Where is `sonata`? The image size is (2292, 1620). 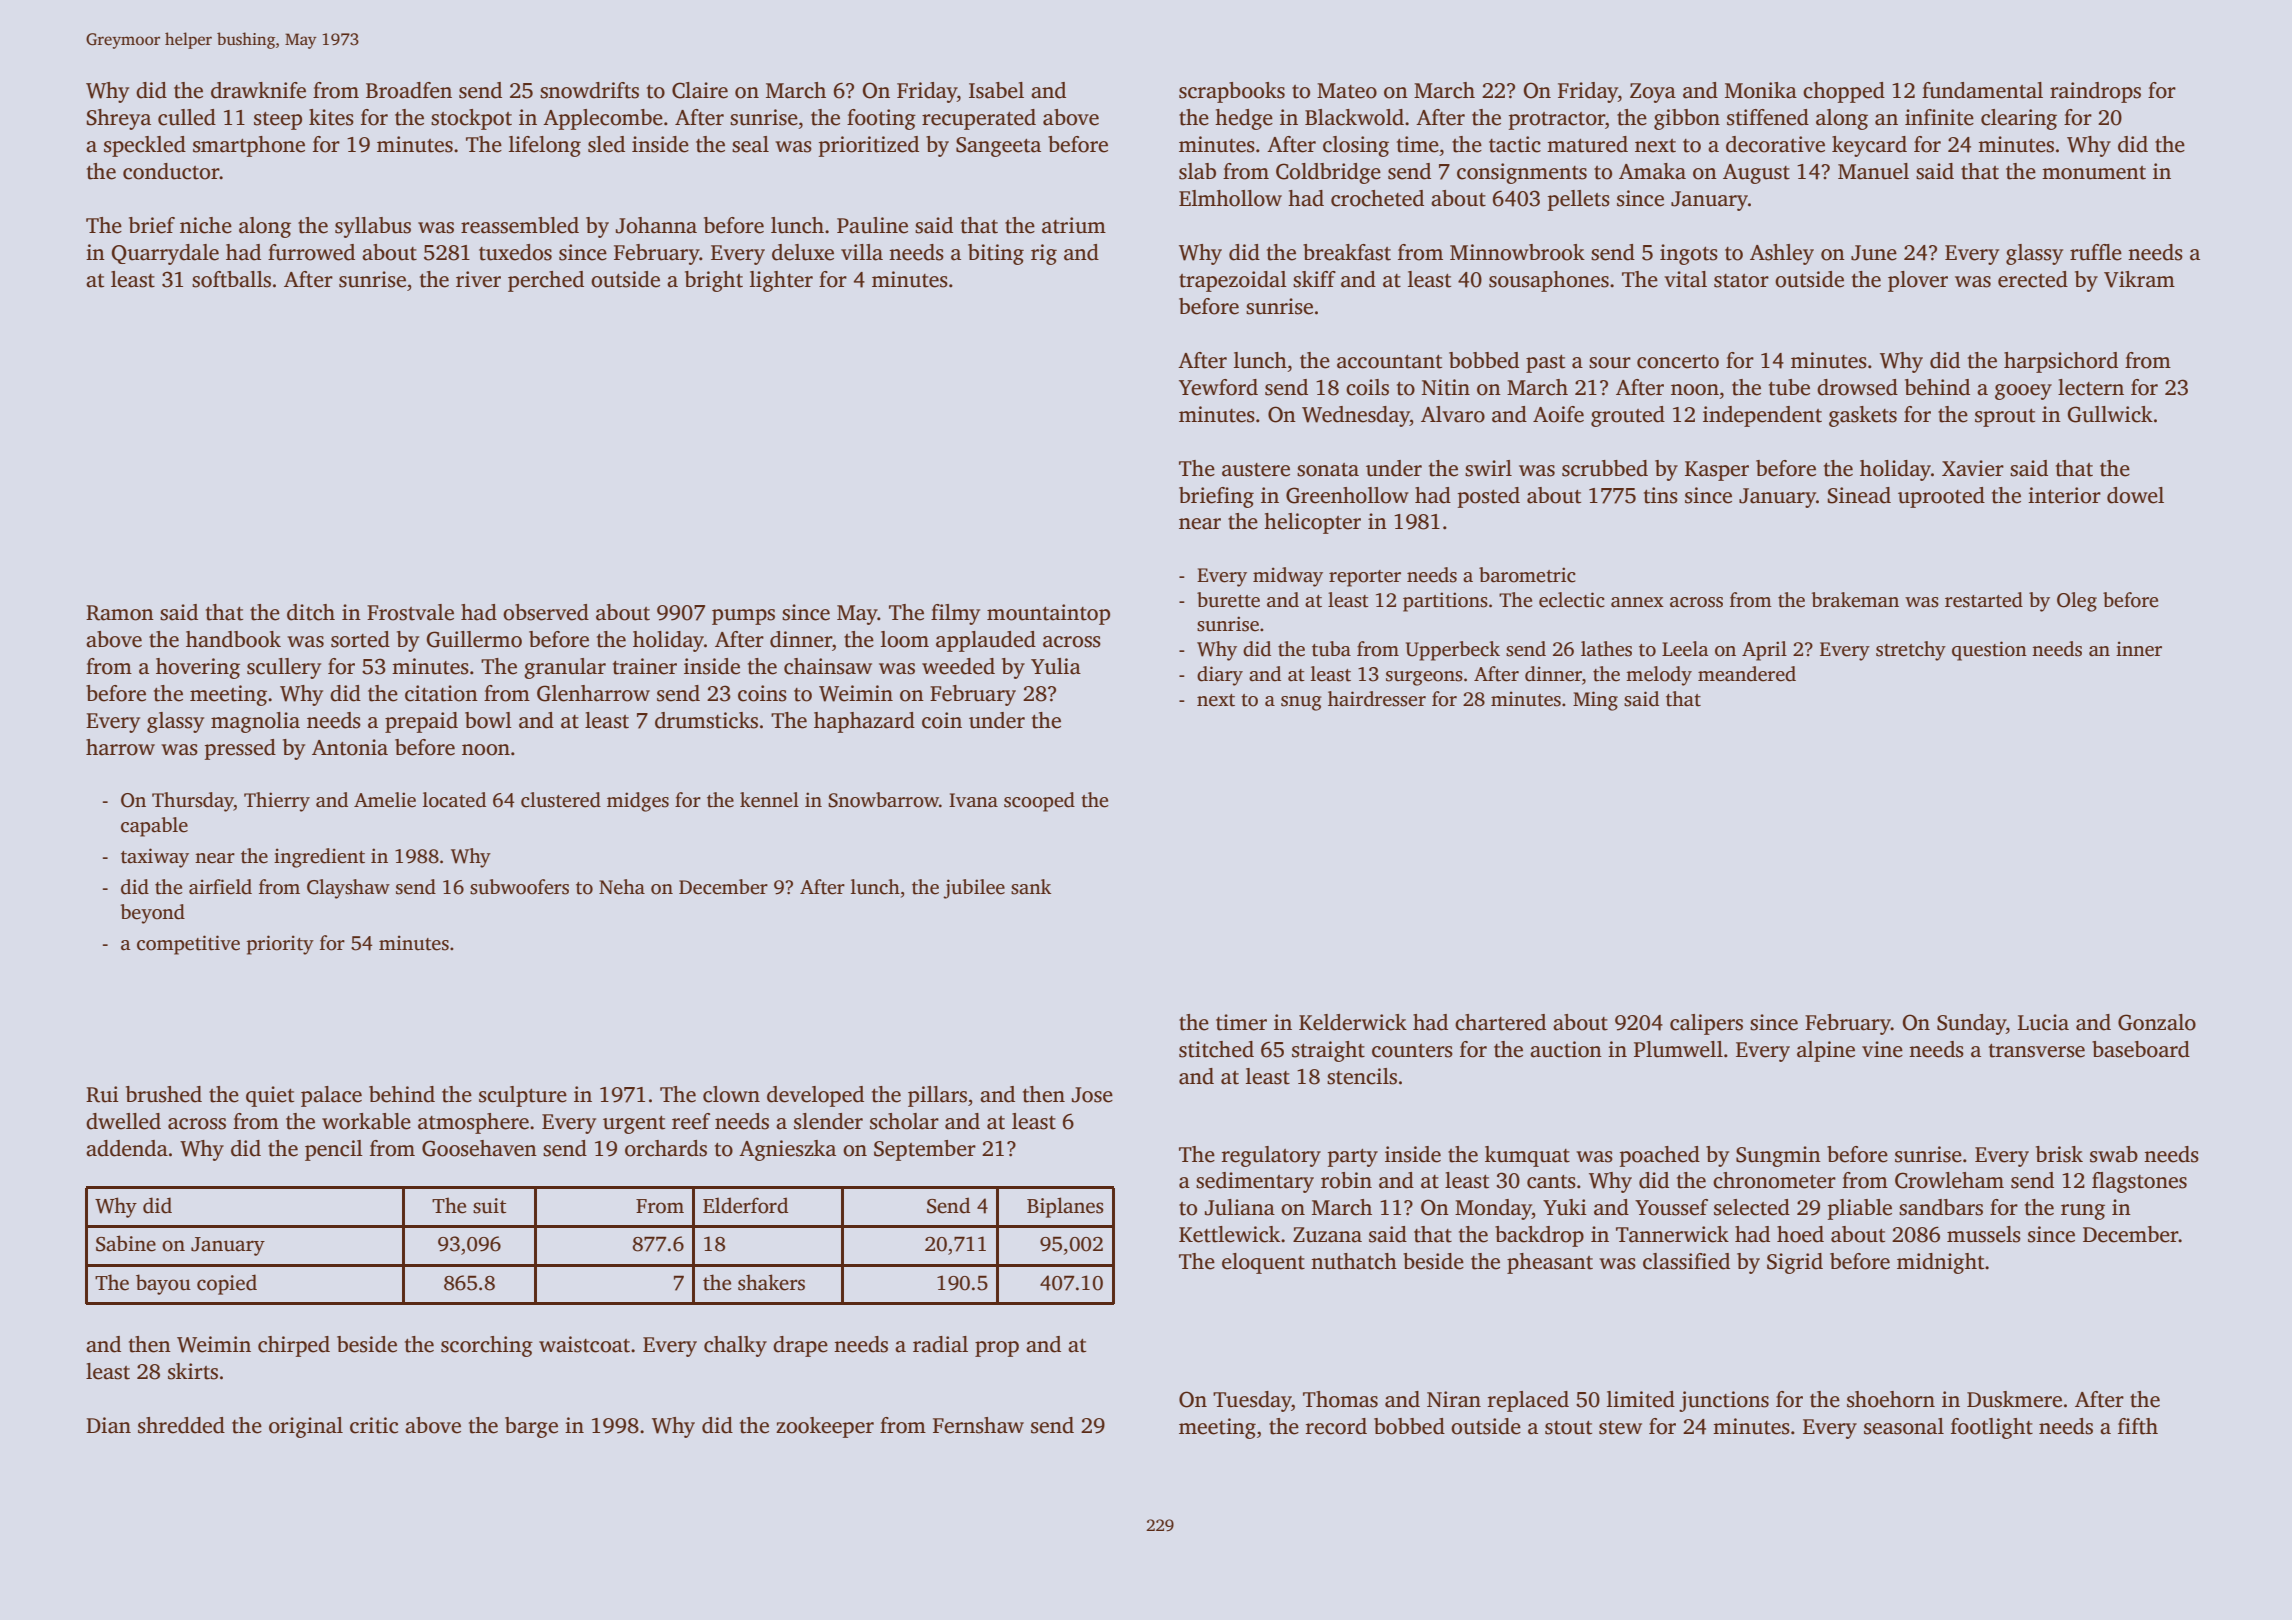 sonata is located at coordinates (1328, 470).
